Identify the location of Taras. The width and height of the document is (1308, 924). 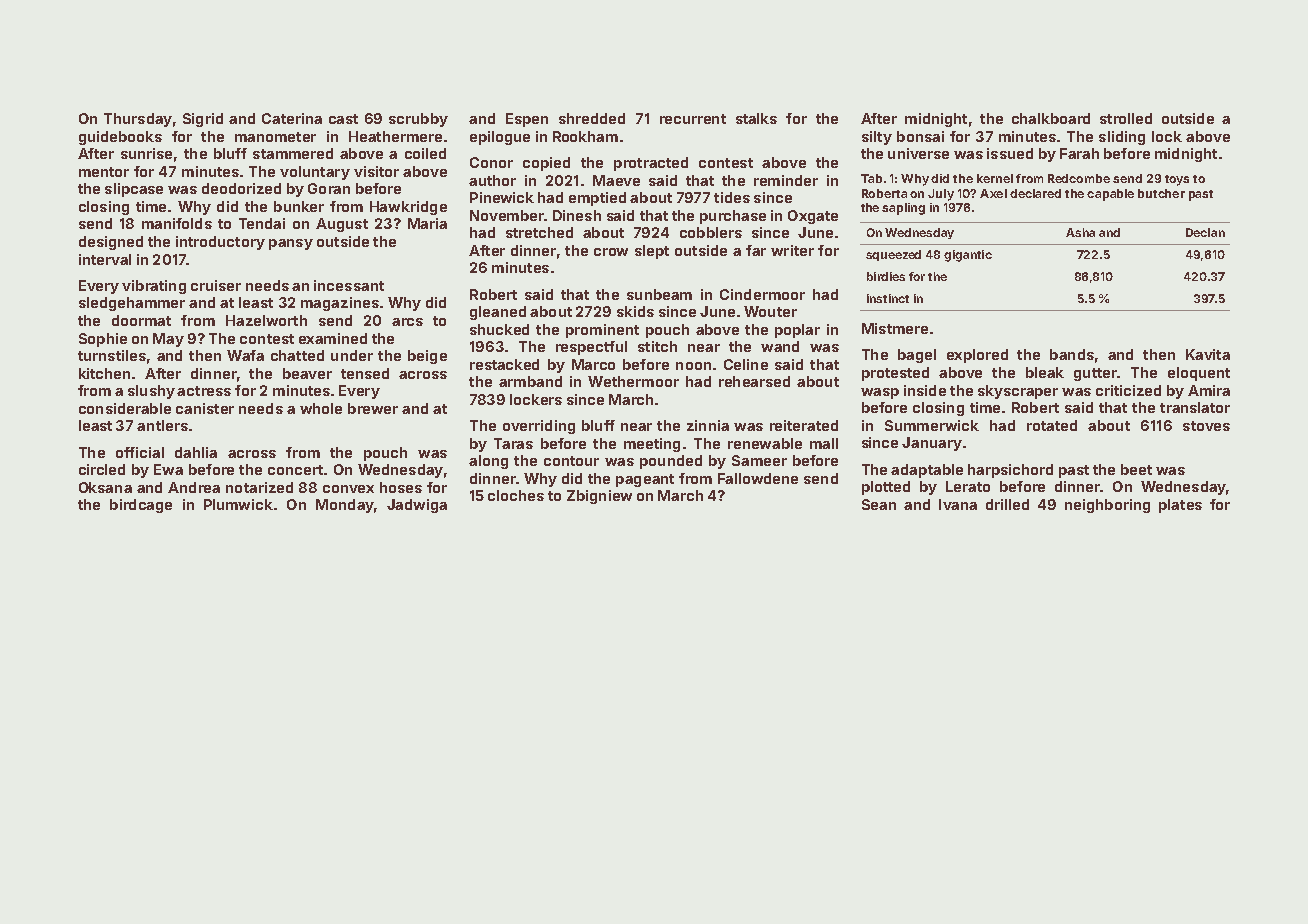
(513, 443).
